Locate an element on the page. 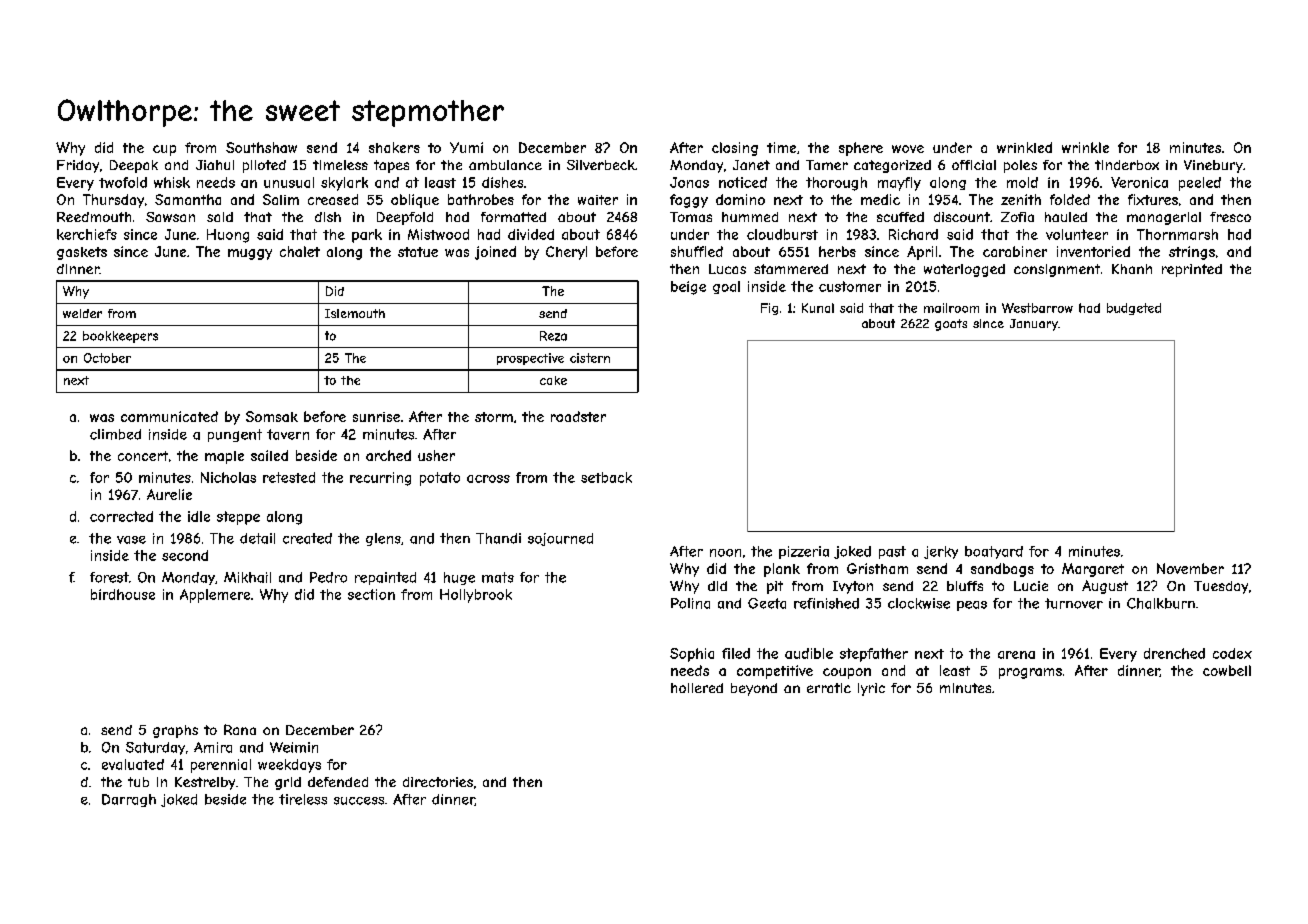 The image size is (1308, 924). goats is located at coordinates (951, 325).
